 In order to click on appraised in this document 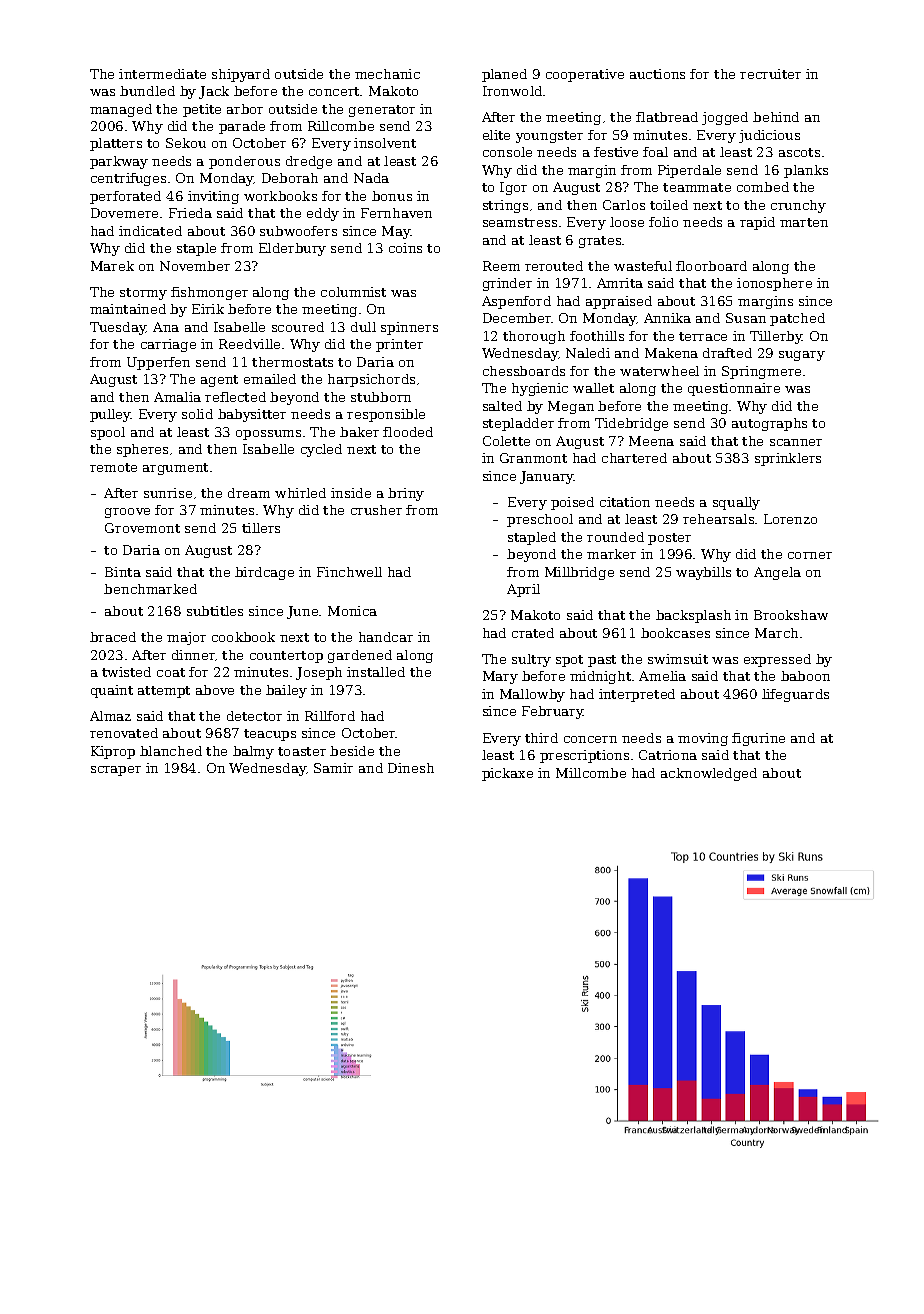, I will do `click(619, 302)`.
